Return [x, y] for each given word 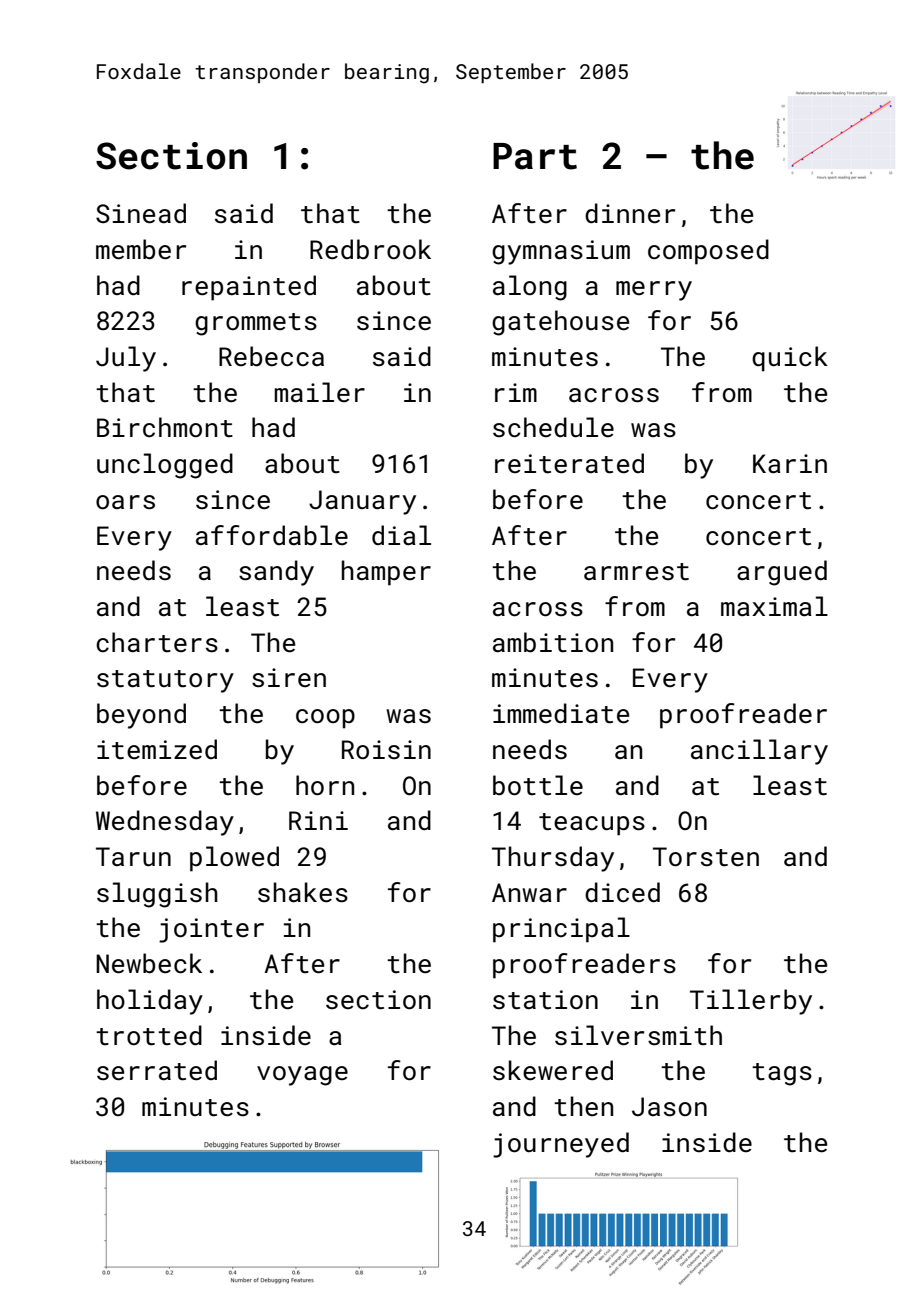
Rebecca [271, 356]
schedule [553, 427]
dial [401, 535]
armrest [636, 572]
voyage [302, 1076]
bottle [538, 785]
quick [790, 359]
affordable [272, 535]
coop [325, 719]
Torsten [706, 857]
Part [535, 156]
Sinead [141, 213]
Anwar [529, 892]
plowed [234, 859]
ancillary [759, 752]
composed [708, 252]
